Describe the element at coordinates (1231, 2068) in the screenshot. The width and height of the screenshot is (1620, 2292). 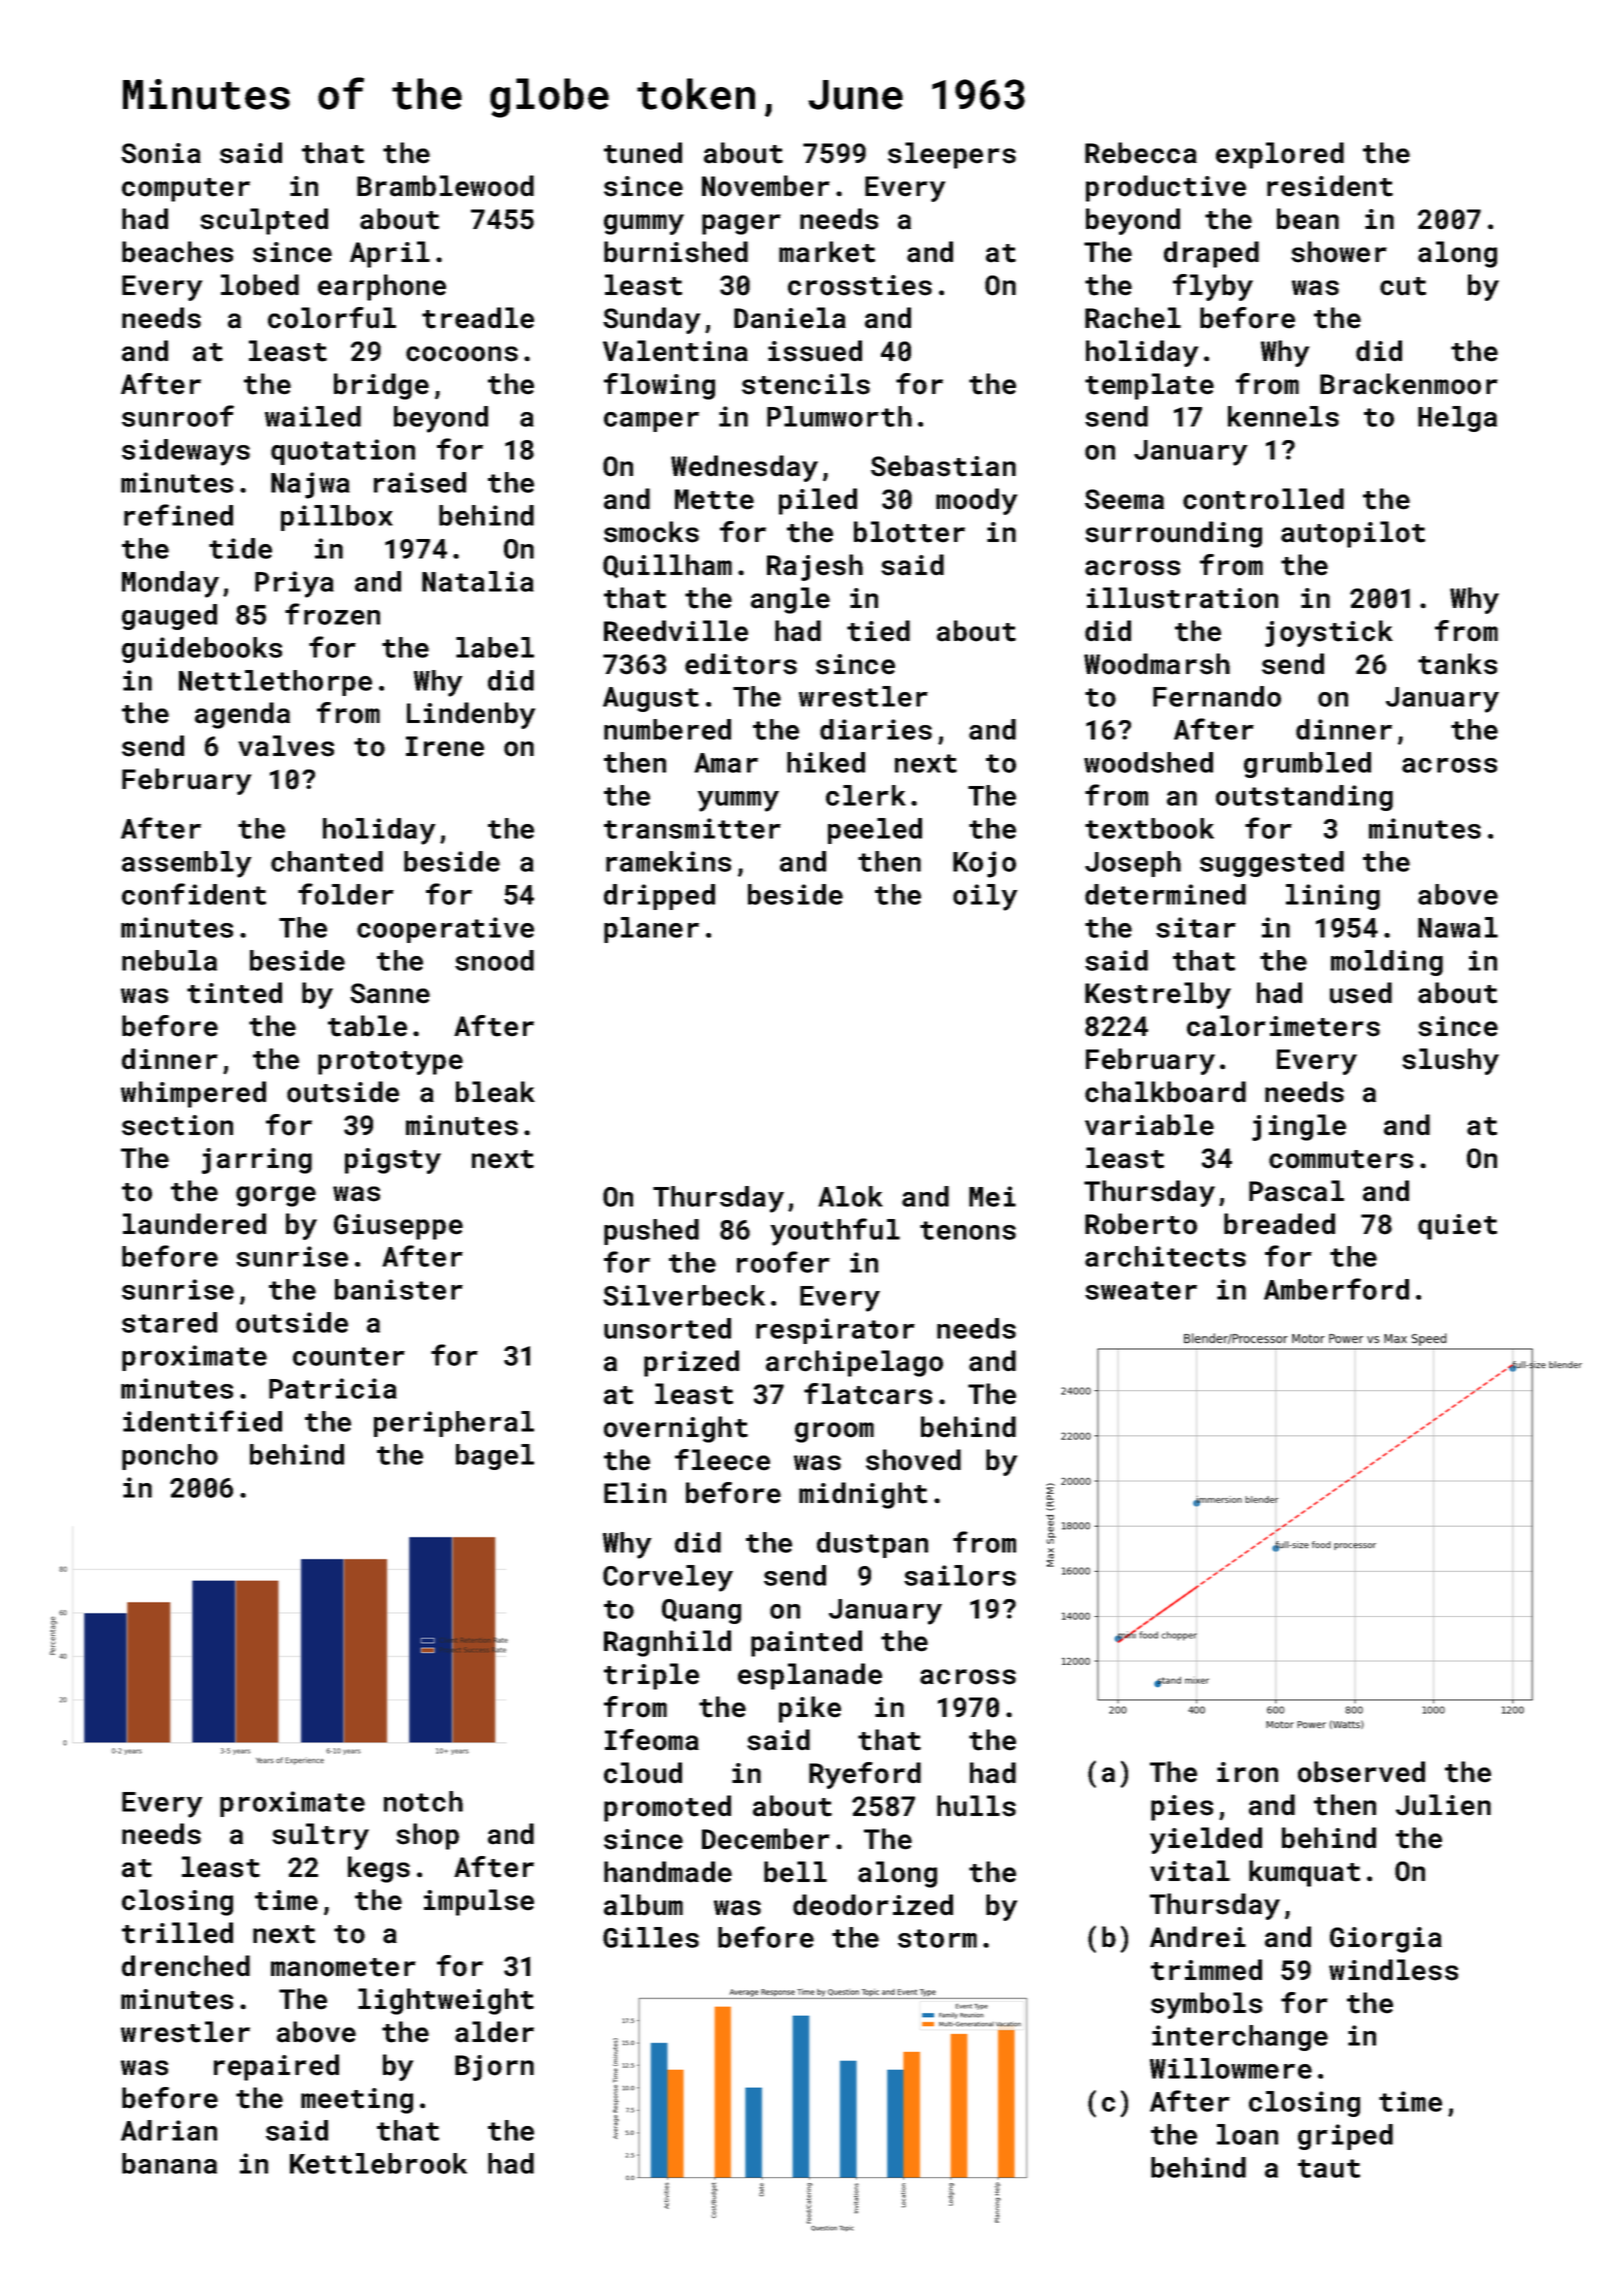
I see `Willowmere` at that location.
